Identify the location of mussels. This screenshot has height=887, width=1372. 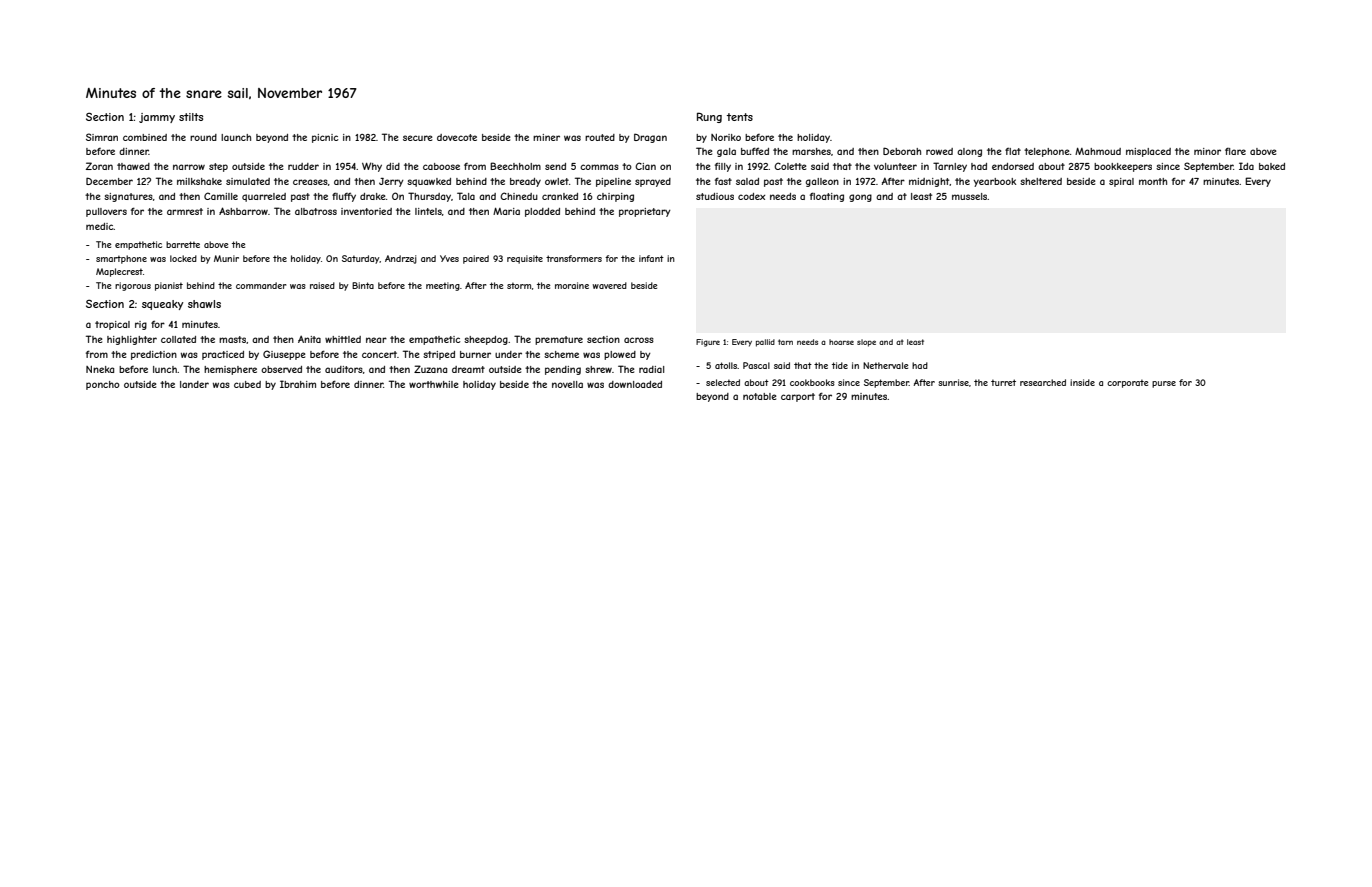
(970, 196).
